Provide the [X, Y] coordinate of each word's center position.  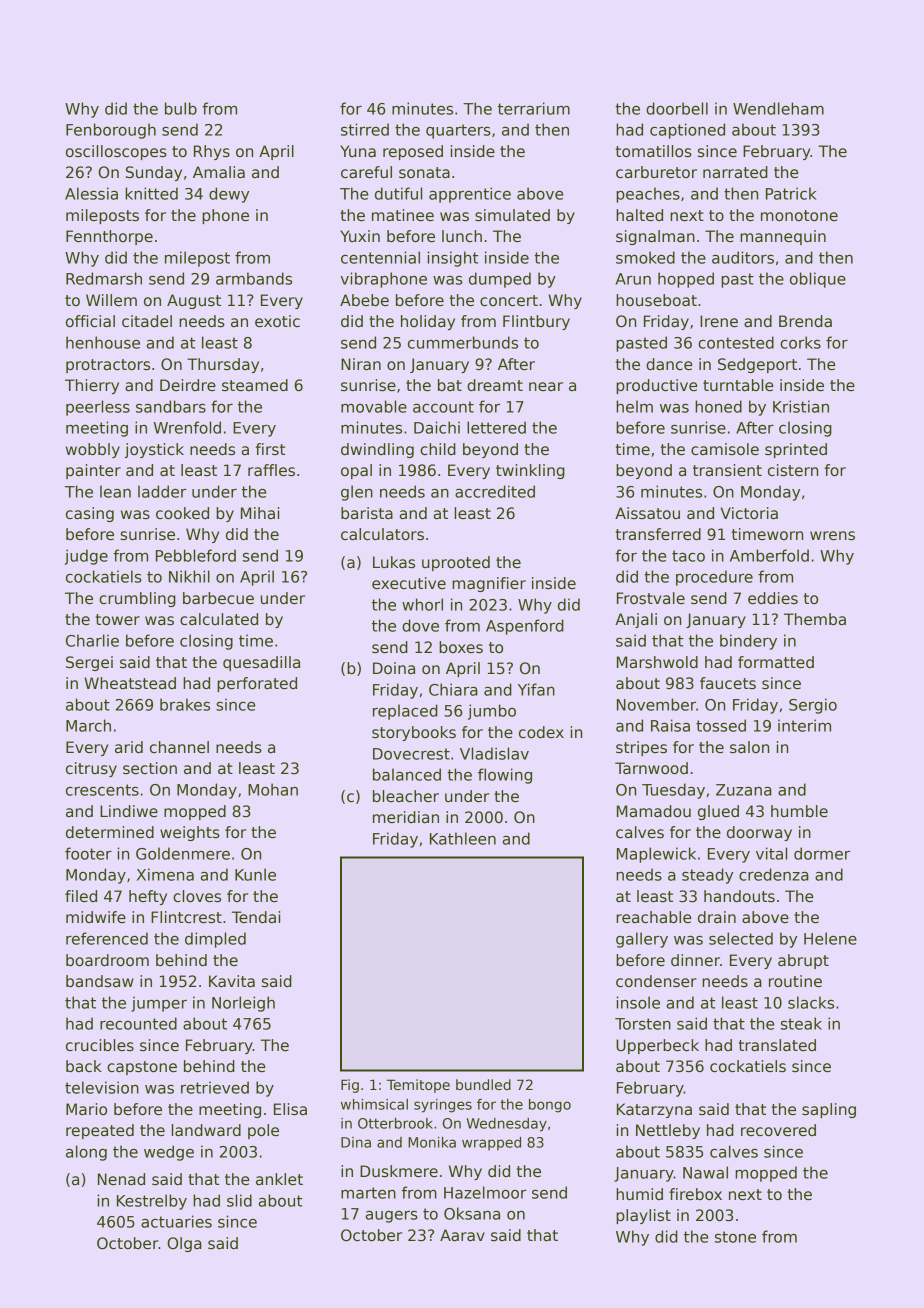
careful [366, 172]
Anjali [636, 620]
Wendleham [778, 108]
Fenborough [111, 131]
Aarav [462, 1235]
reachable [653, 917]
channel [179, 747]
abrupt [803, 961]
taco [688, 556]
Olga [184, 1244]
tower [118, 619]
